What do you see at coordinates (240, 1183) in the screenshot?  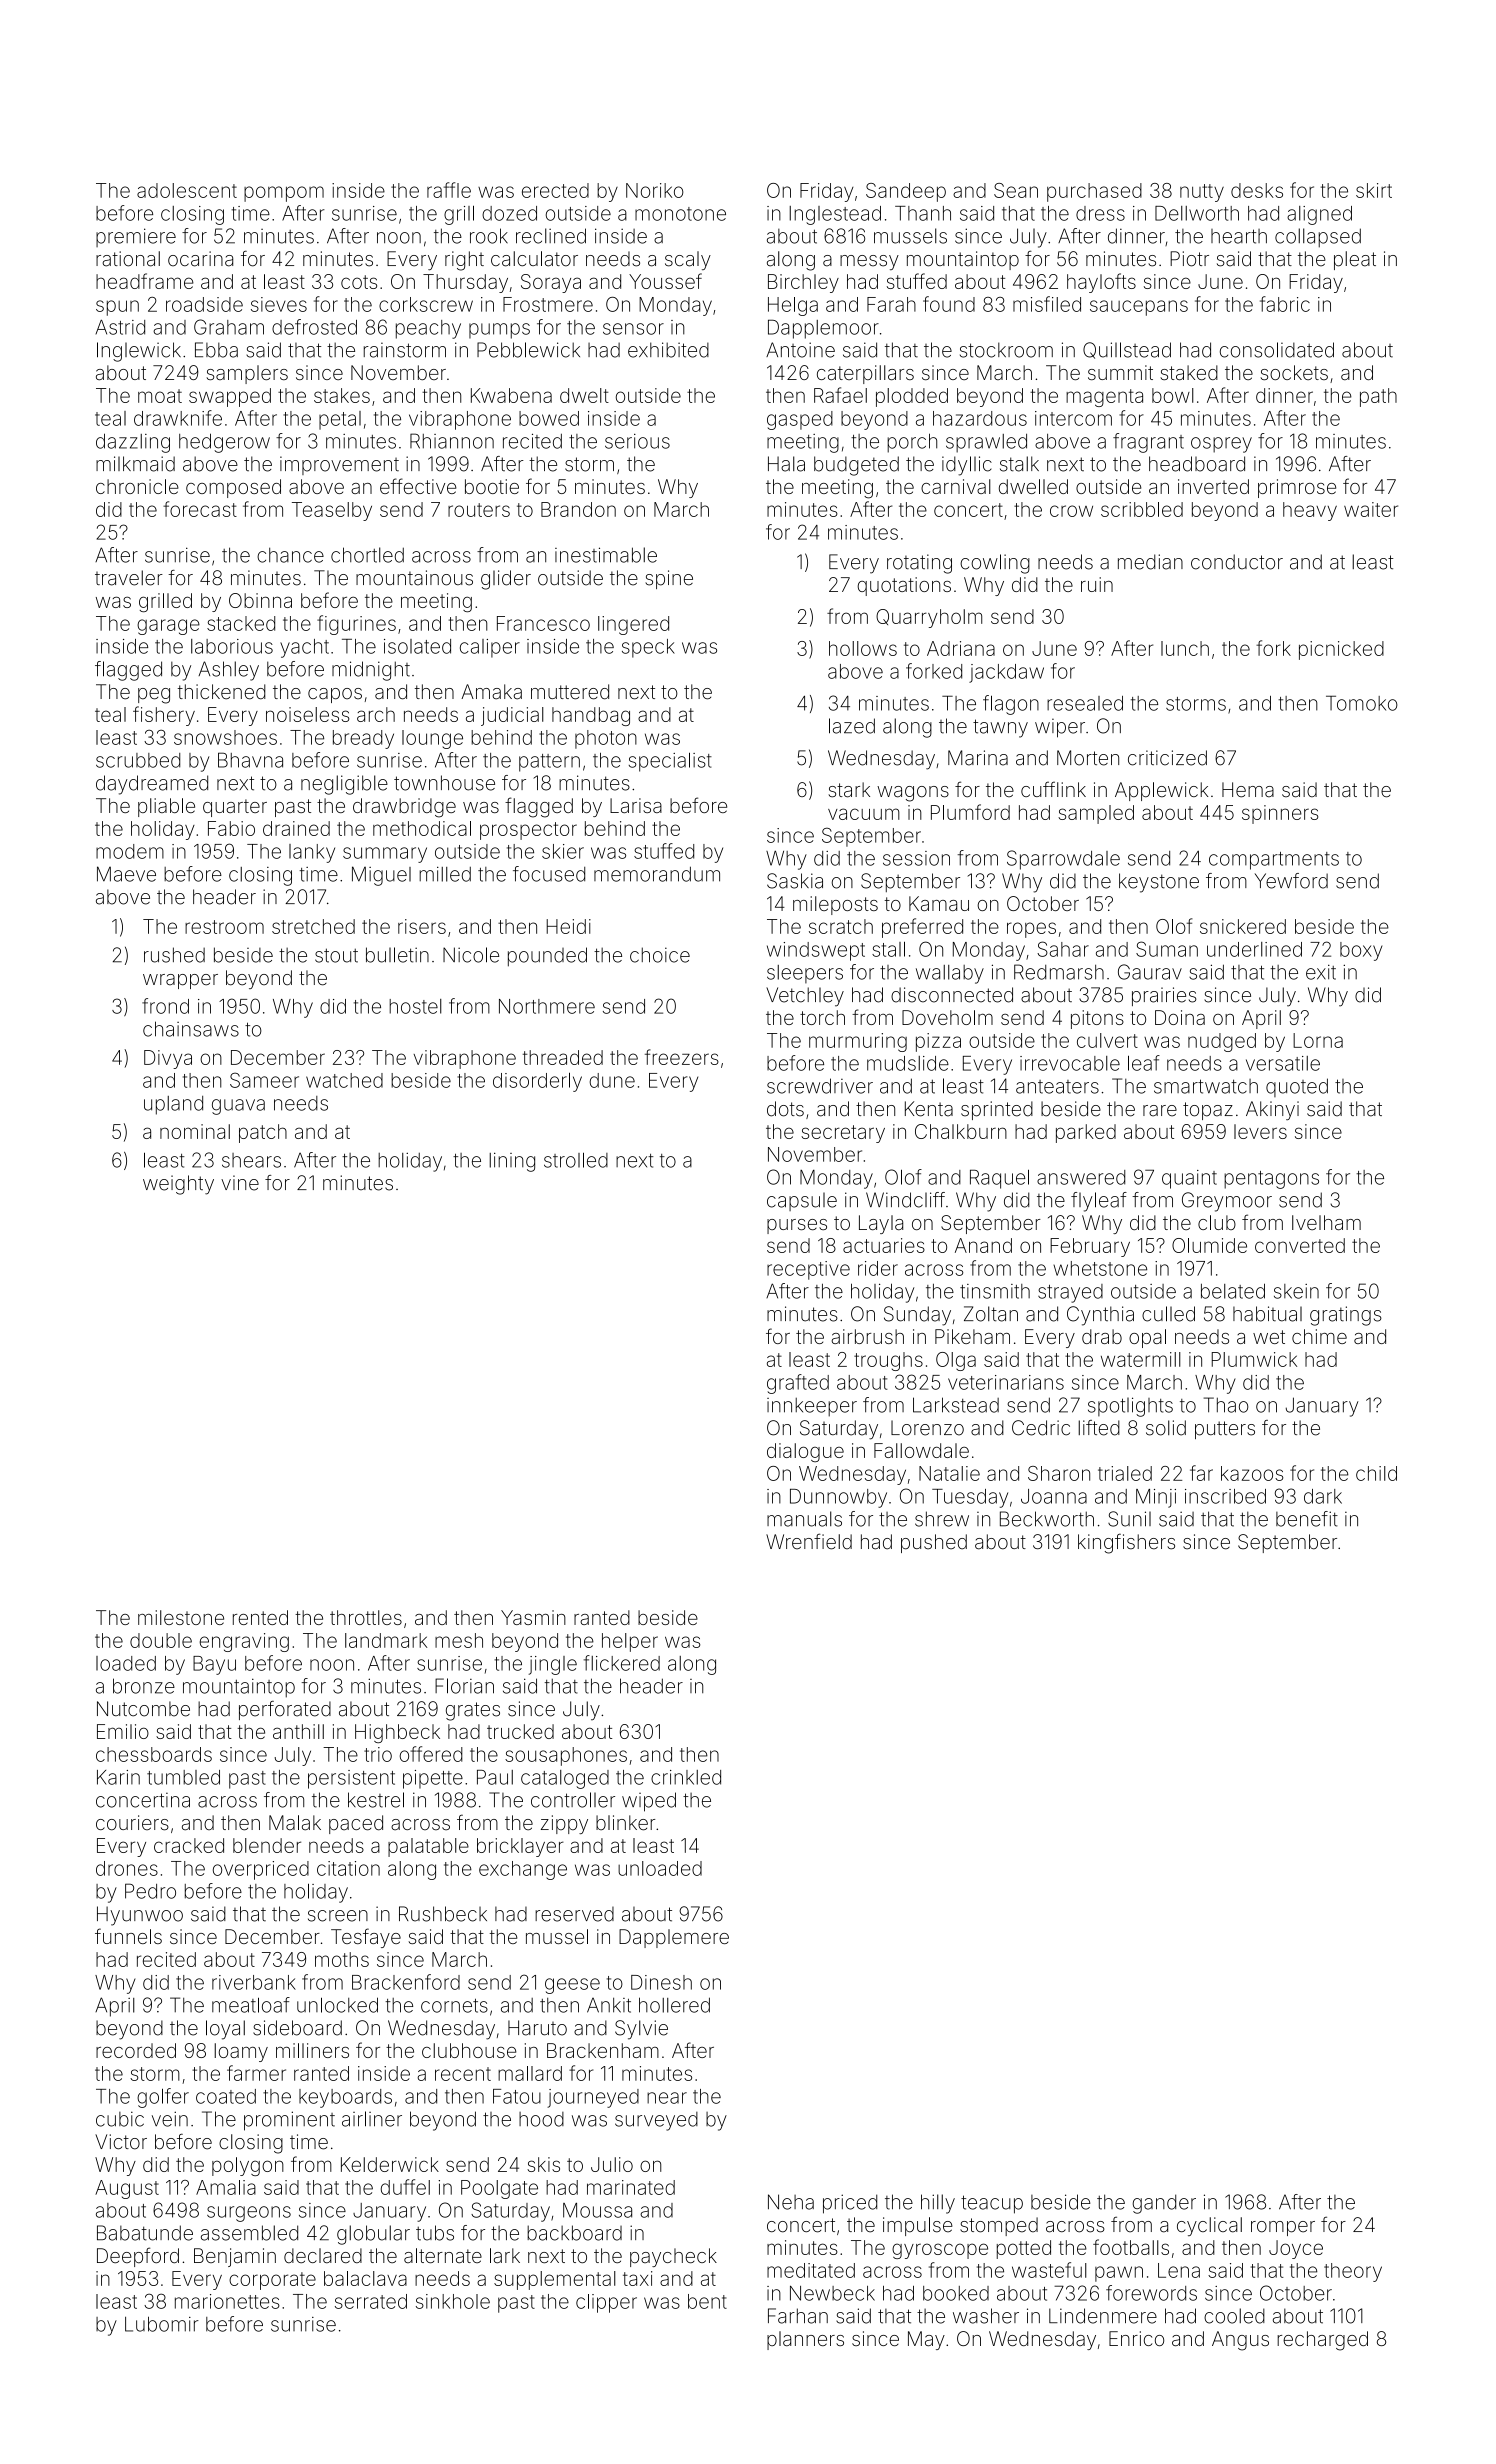 I see `vine` at bounding box center [240, 1183].
